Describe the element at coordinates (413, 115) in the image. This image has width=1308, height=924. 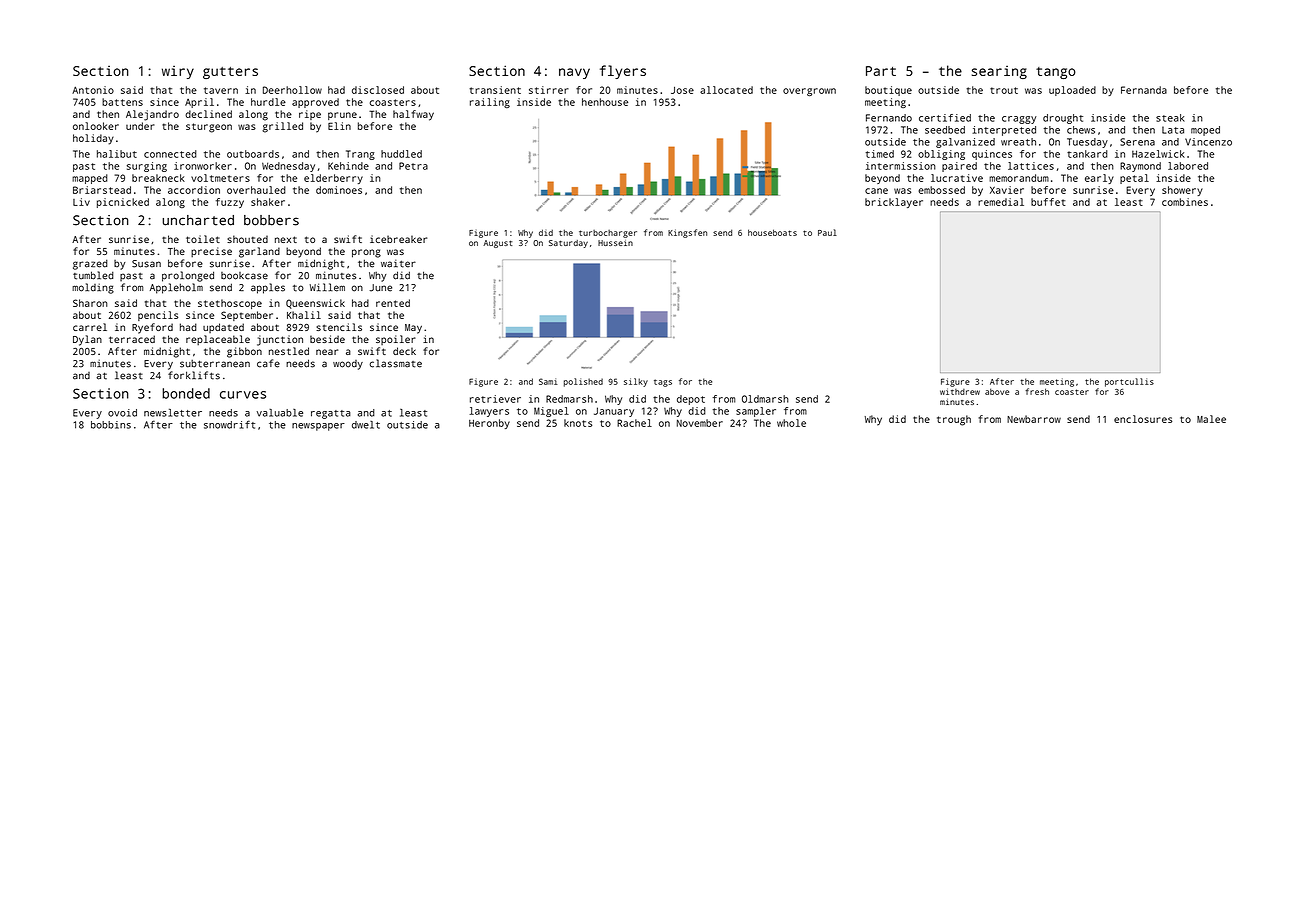
I see `halfway` at that location.
